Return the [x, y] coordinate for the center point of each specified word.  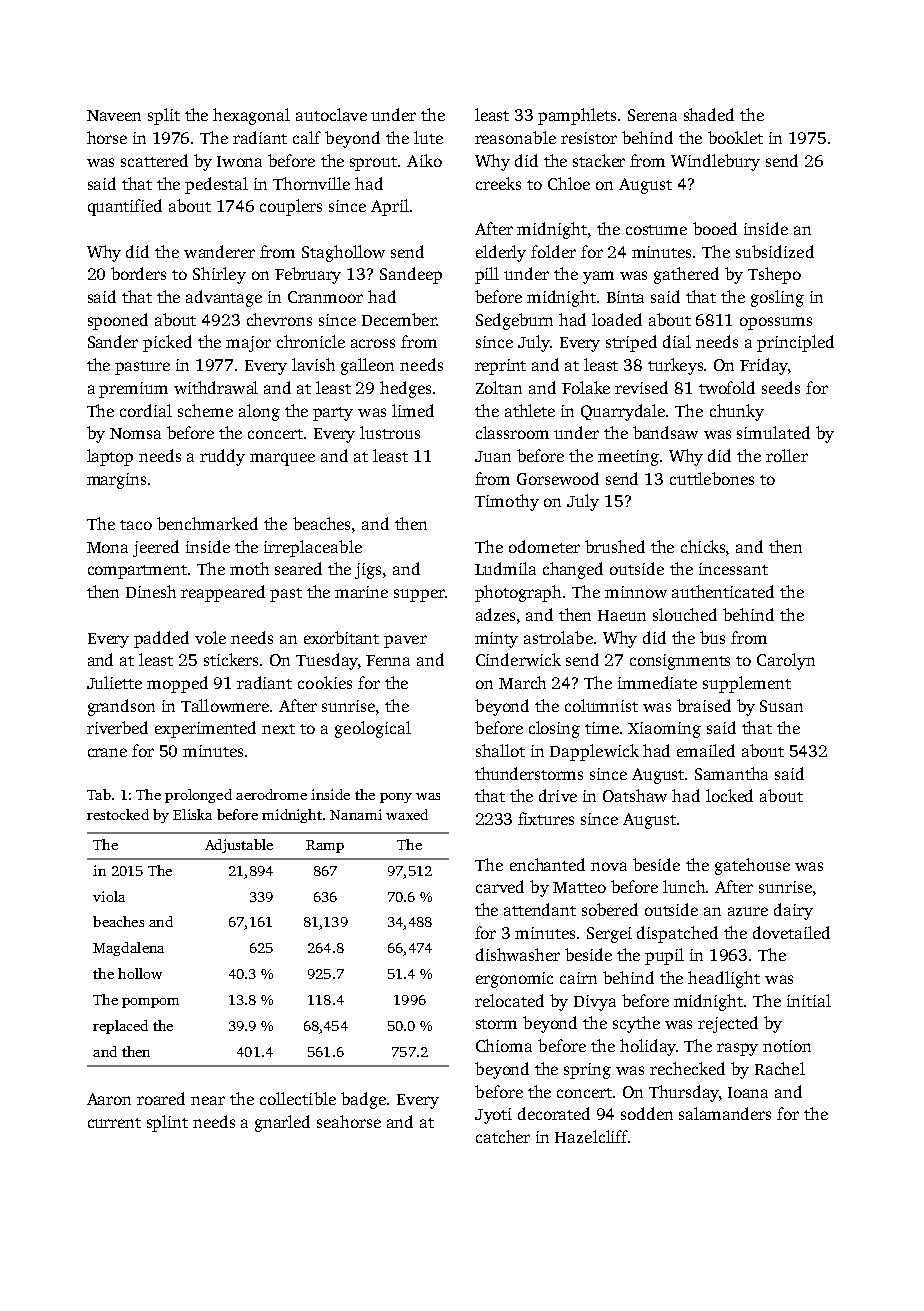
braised [704, 705]
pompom [150, 1003]
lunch [684, 886]
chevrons [279, 319]
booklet [735, 137]
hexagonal [251, 116]
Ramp [325, 846]
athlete [530, 410]
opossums [776, 323]
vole [210, 637]
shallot [500, 750]
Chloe [569, 183]
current [114, 1123]
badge [363, 1100]
